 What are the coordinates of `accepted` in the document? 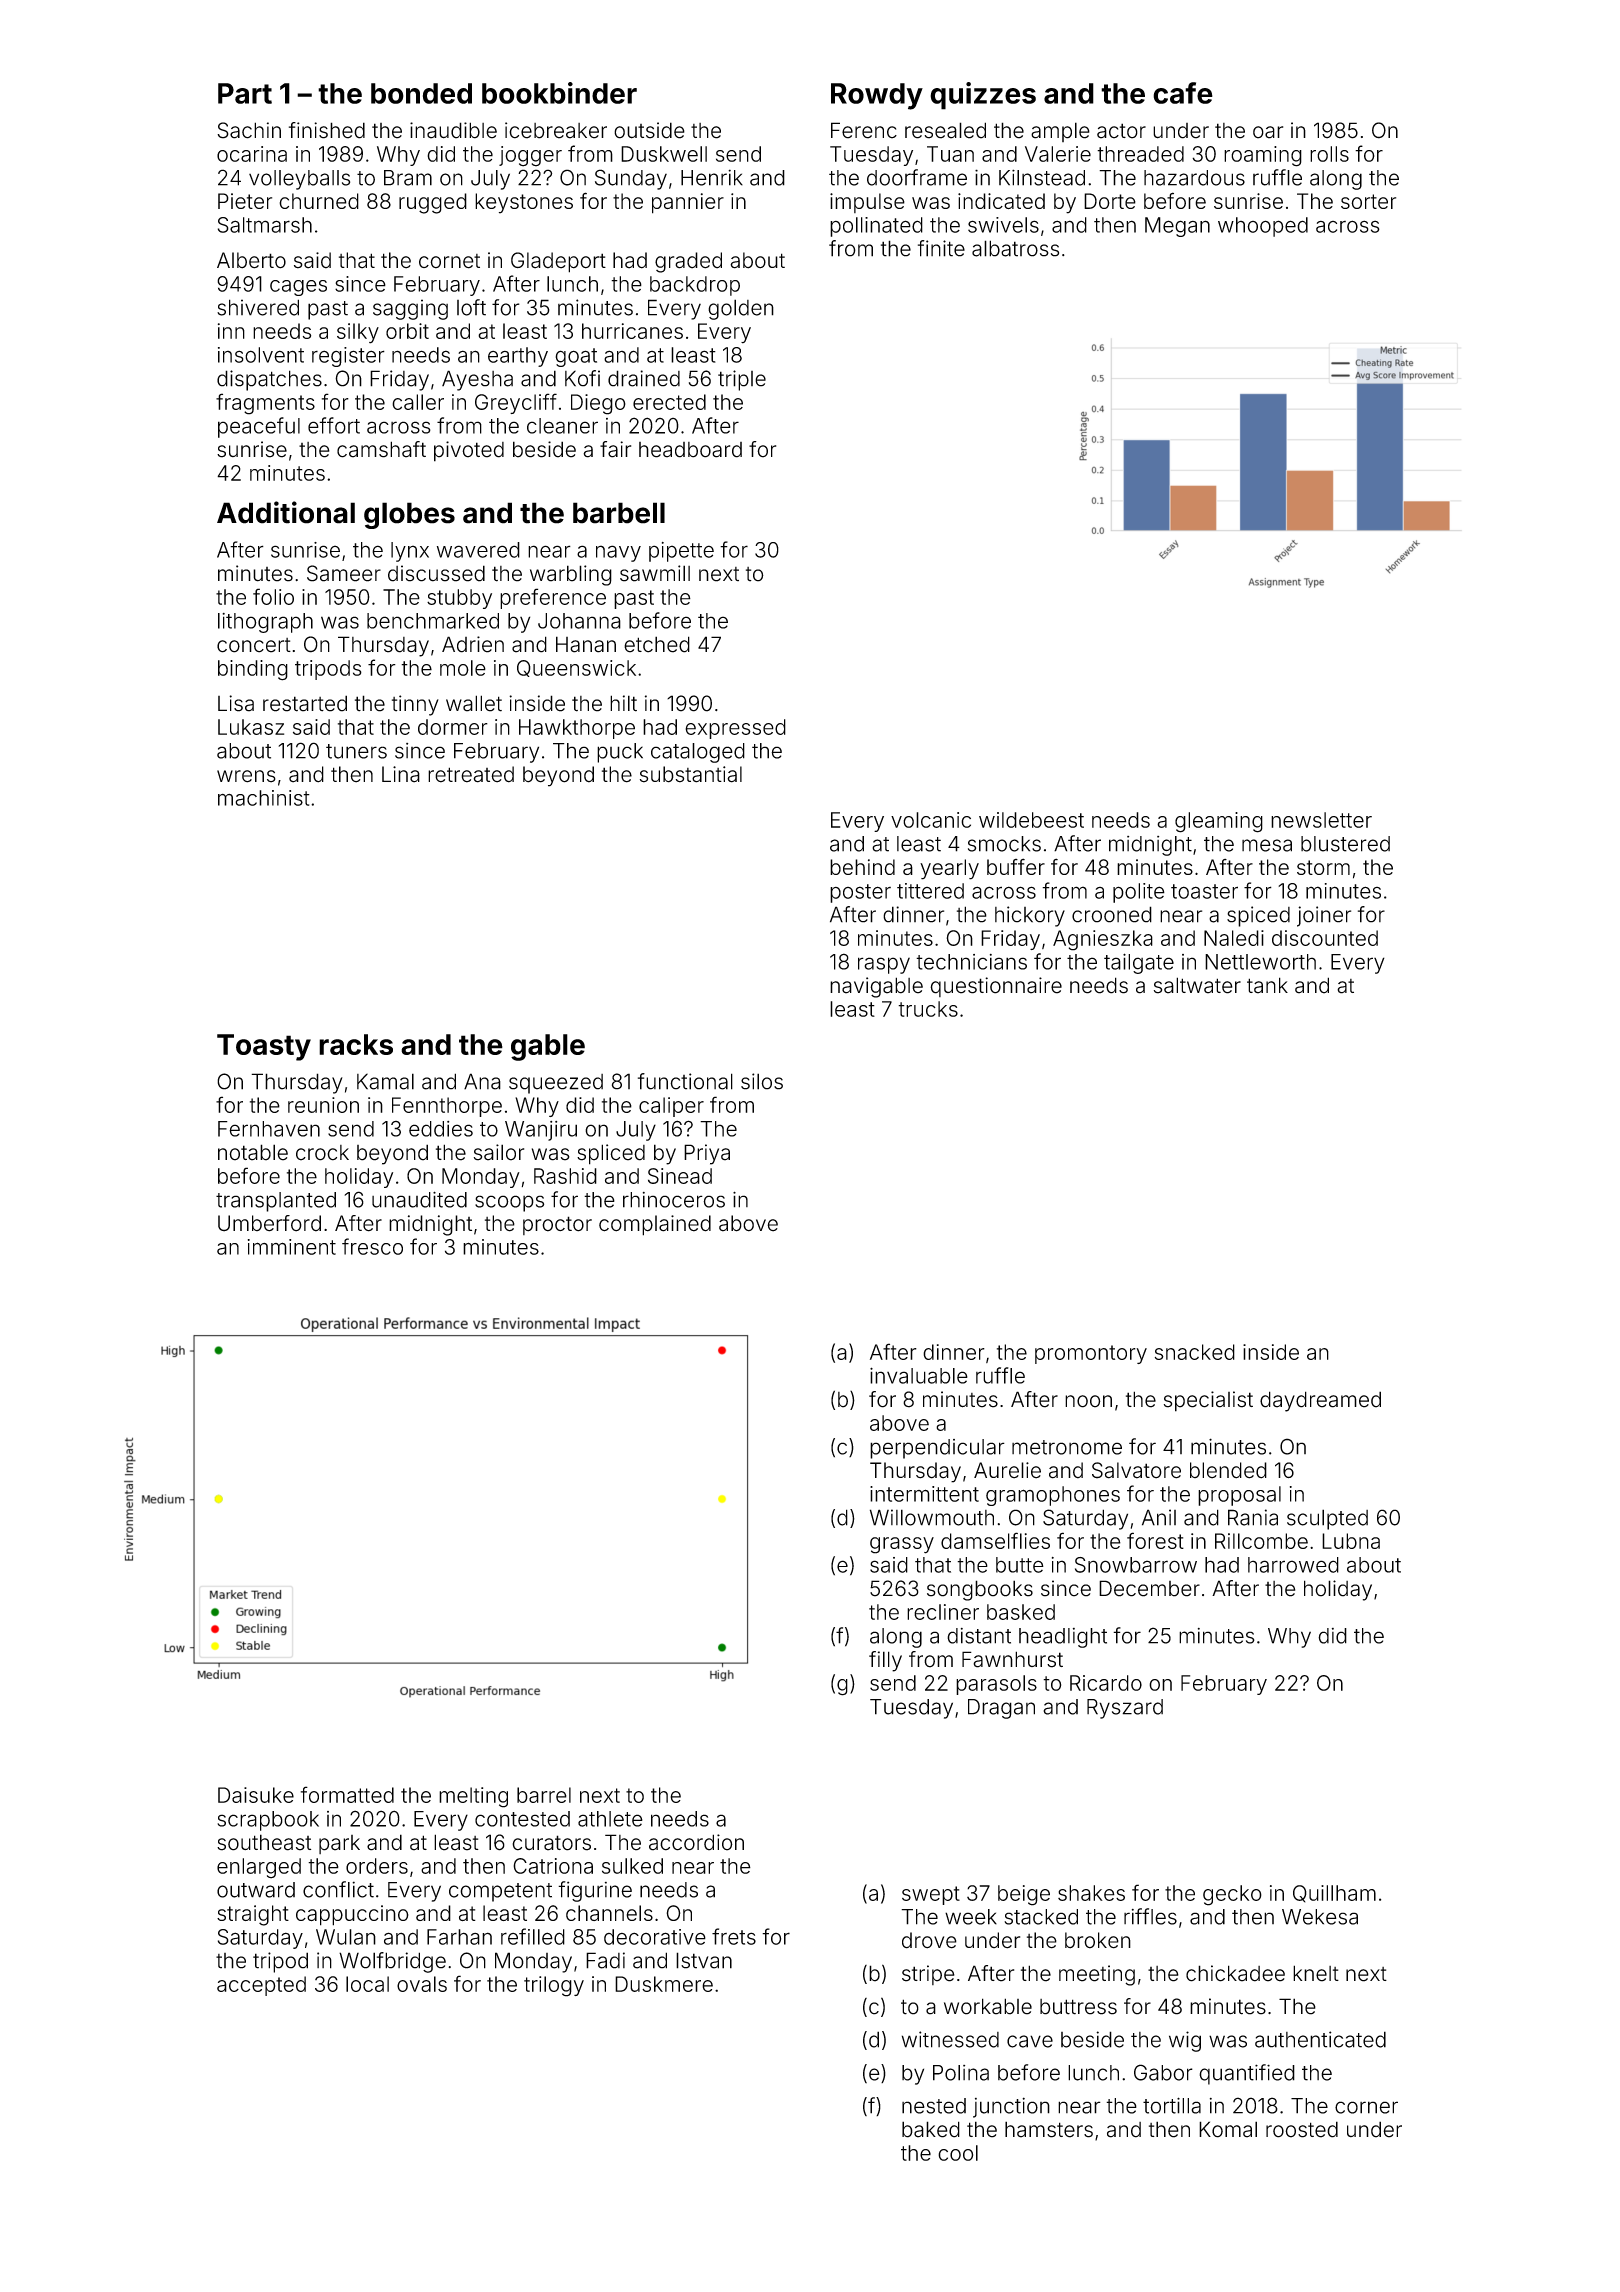 It's located at (261, 1986).
